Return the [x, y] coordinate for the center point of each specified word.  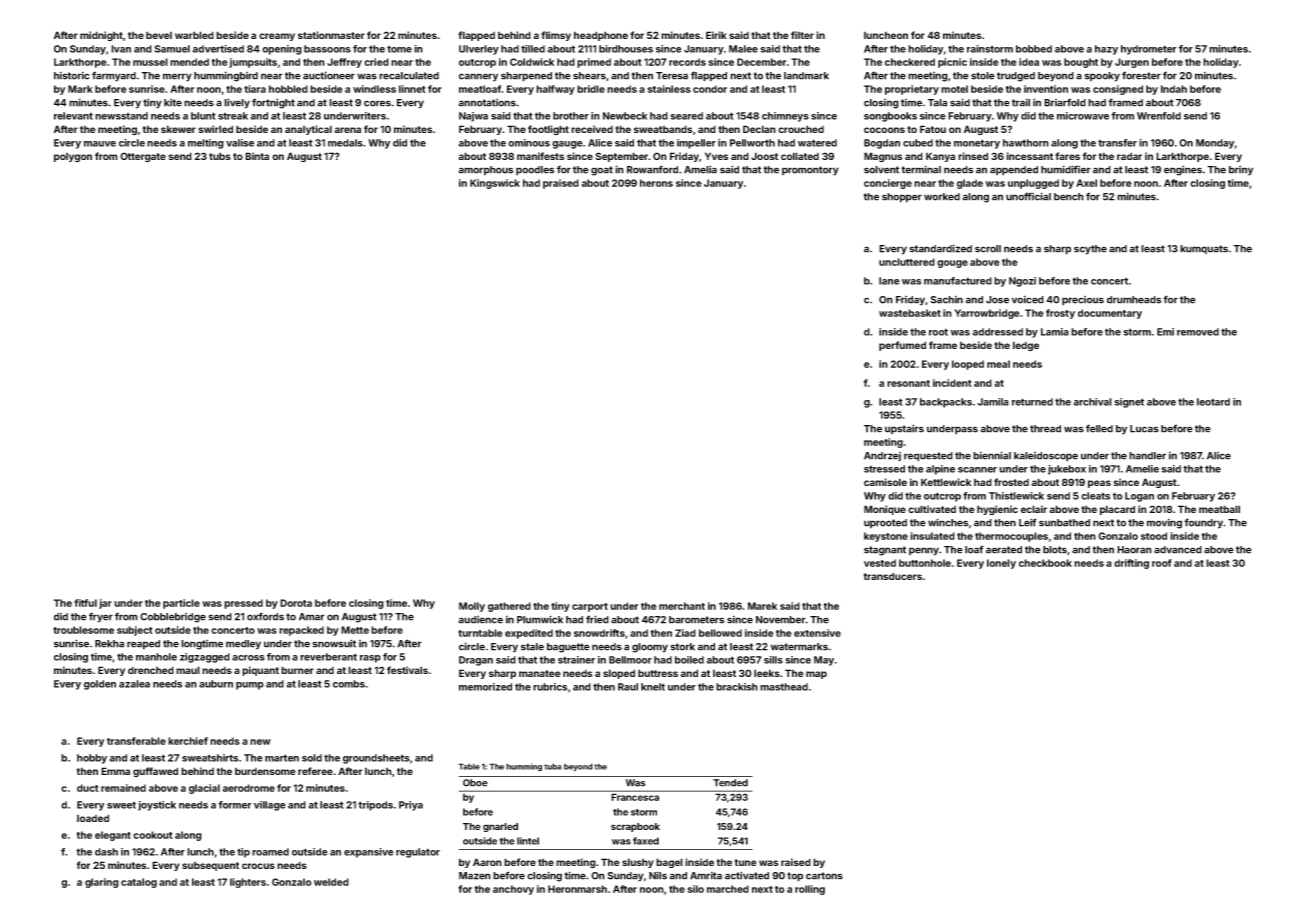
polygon [73, 157]
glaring [102, 883]
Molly [472, 607]
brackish [737, 687]
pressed [243, 604]
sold [312, 758]
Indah [1174, 89]
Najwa [473, 117]
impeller [696, 144]
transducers [893, 576]
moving [1164, 524]
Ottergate [143, 157]
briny [1241, 171]
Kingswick [495, 184]
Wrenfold [1159, 116]
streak [233, 116]
